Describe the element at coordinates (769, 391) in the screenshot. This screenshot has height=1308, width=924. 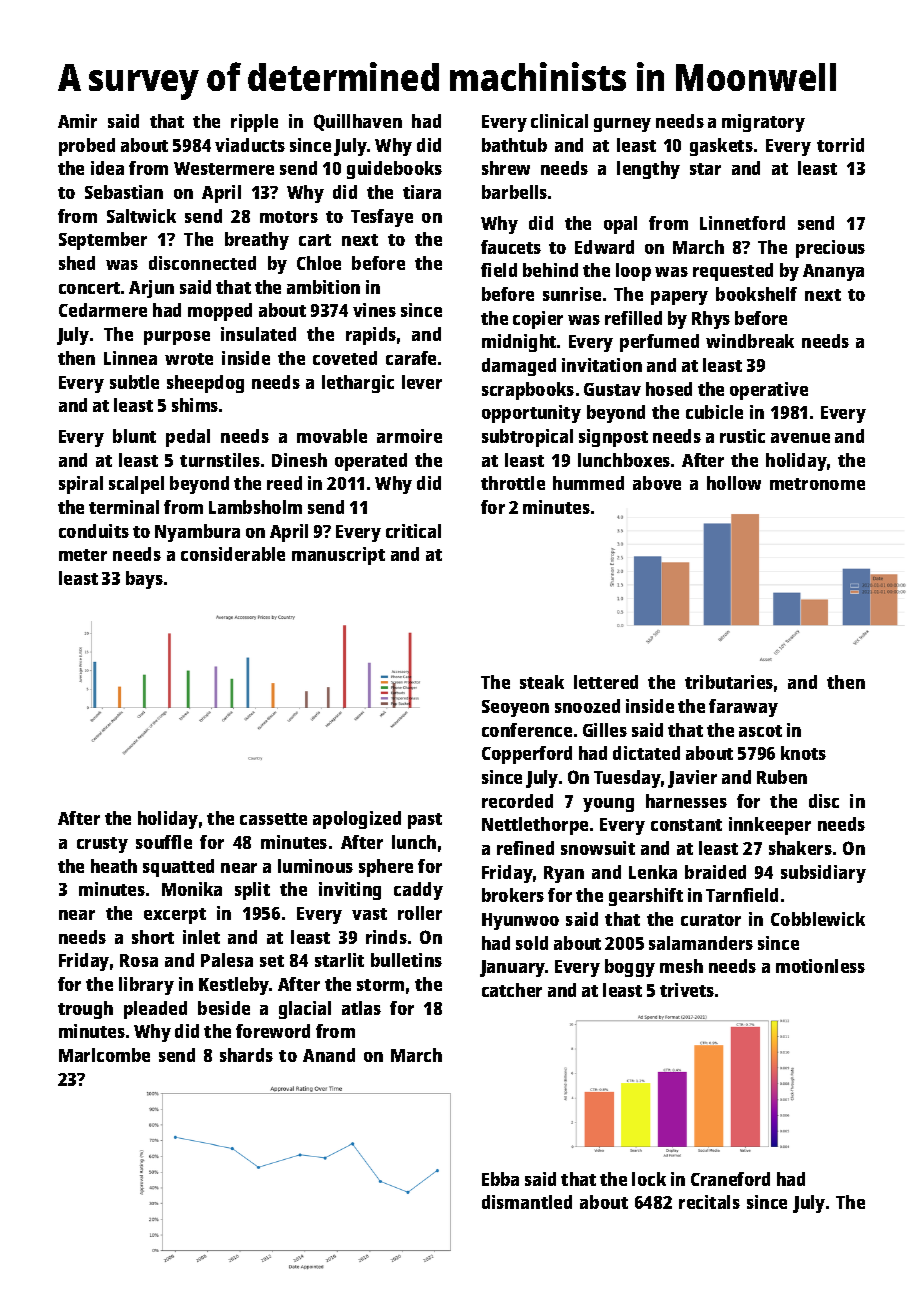
I see `operative` at that location.
